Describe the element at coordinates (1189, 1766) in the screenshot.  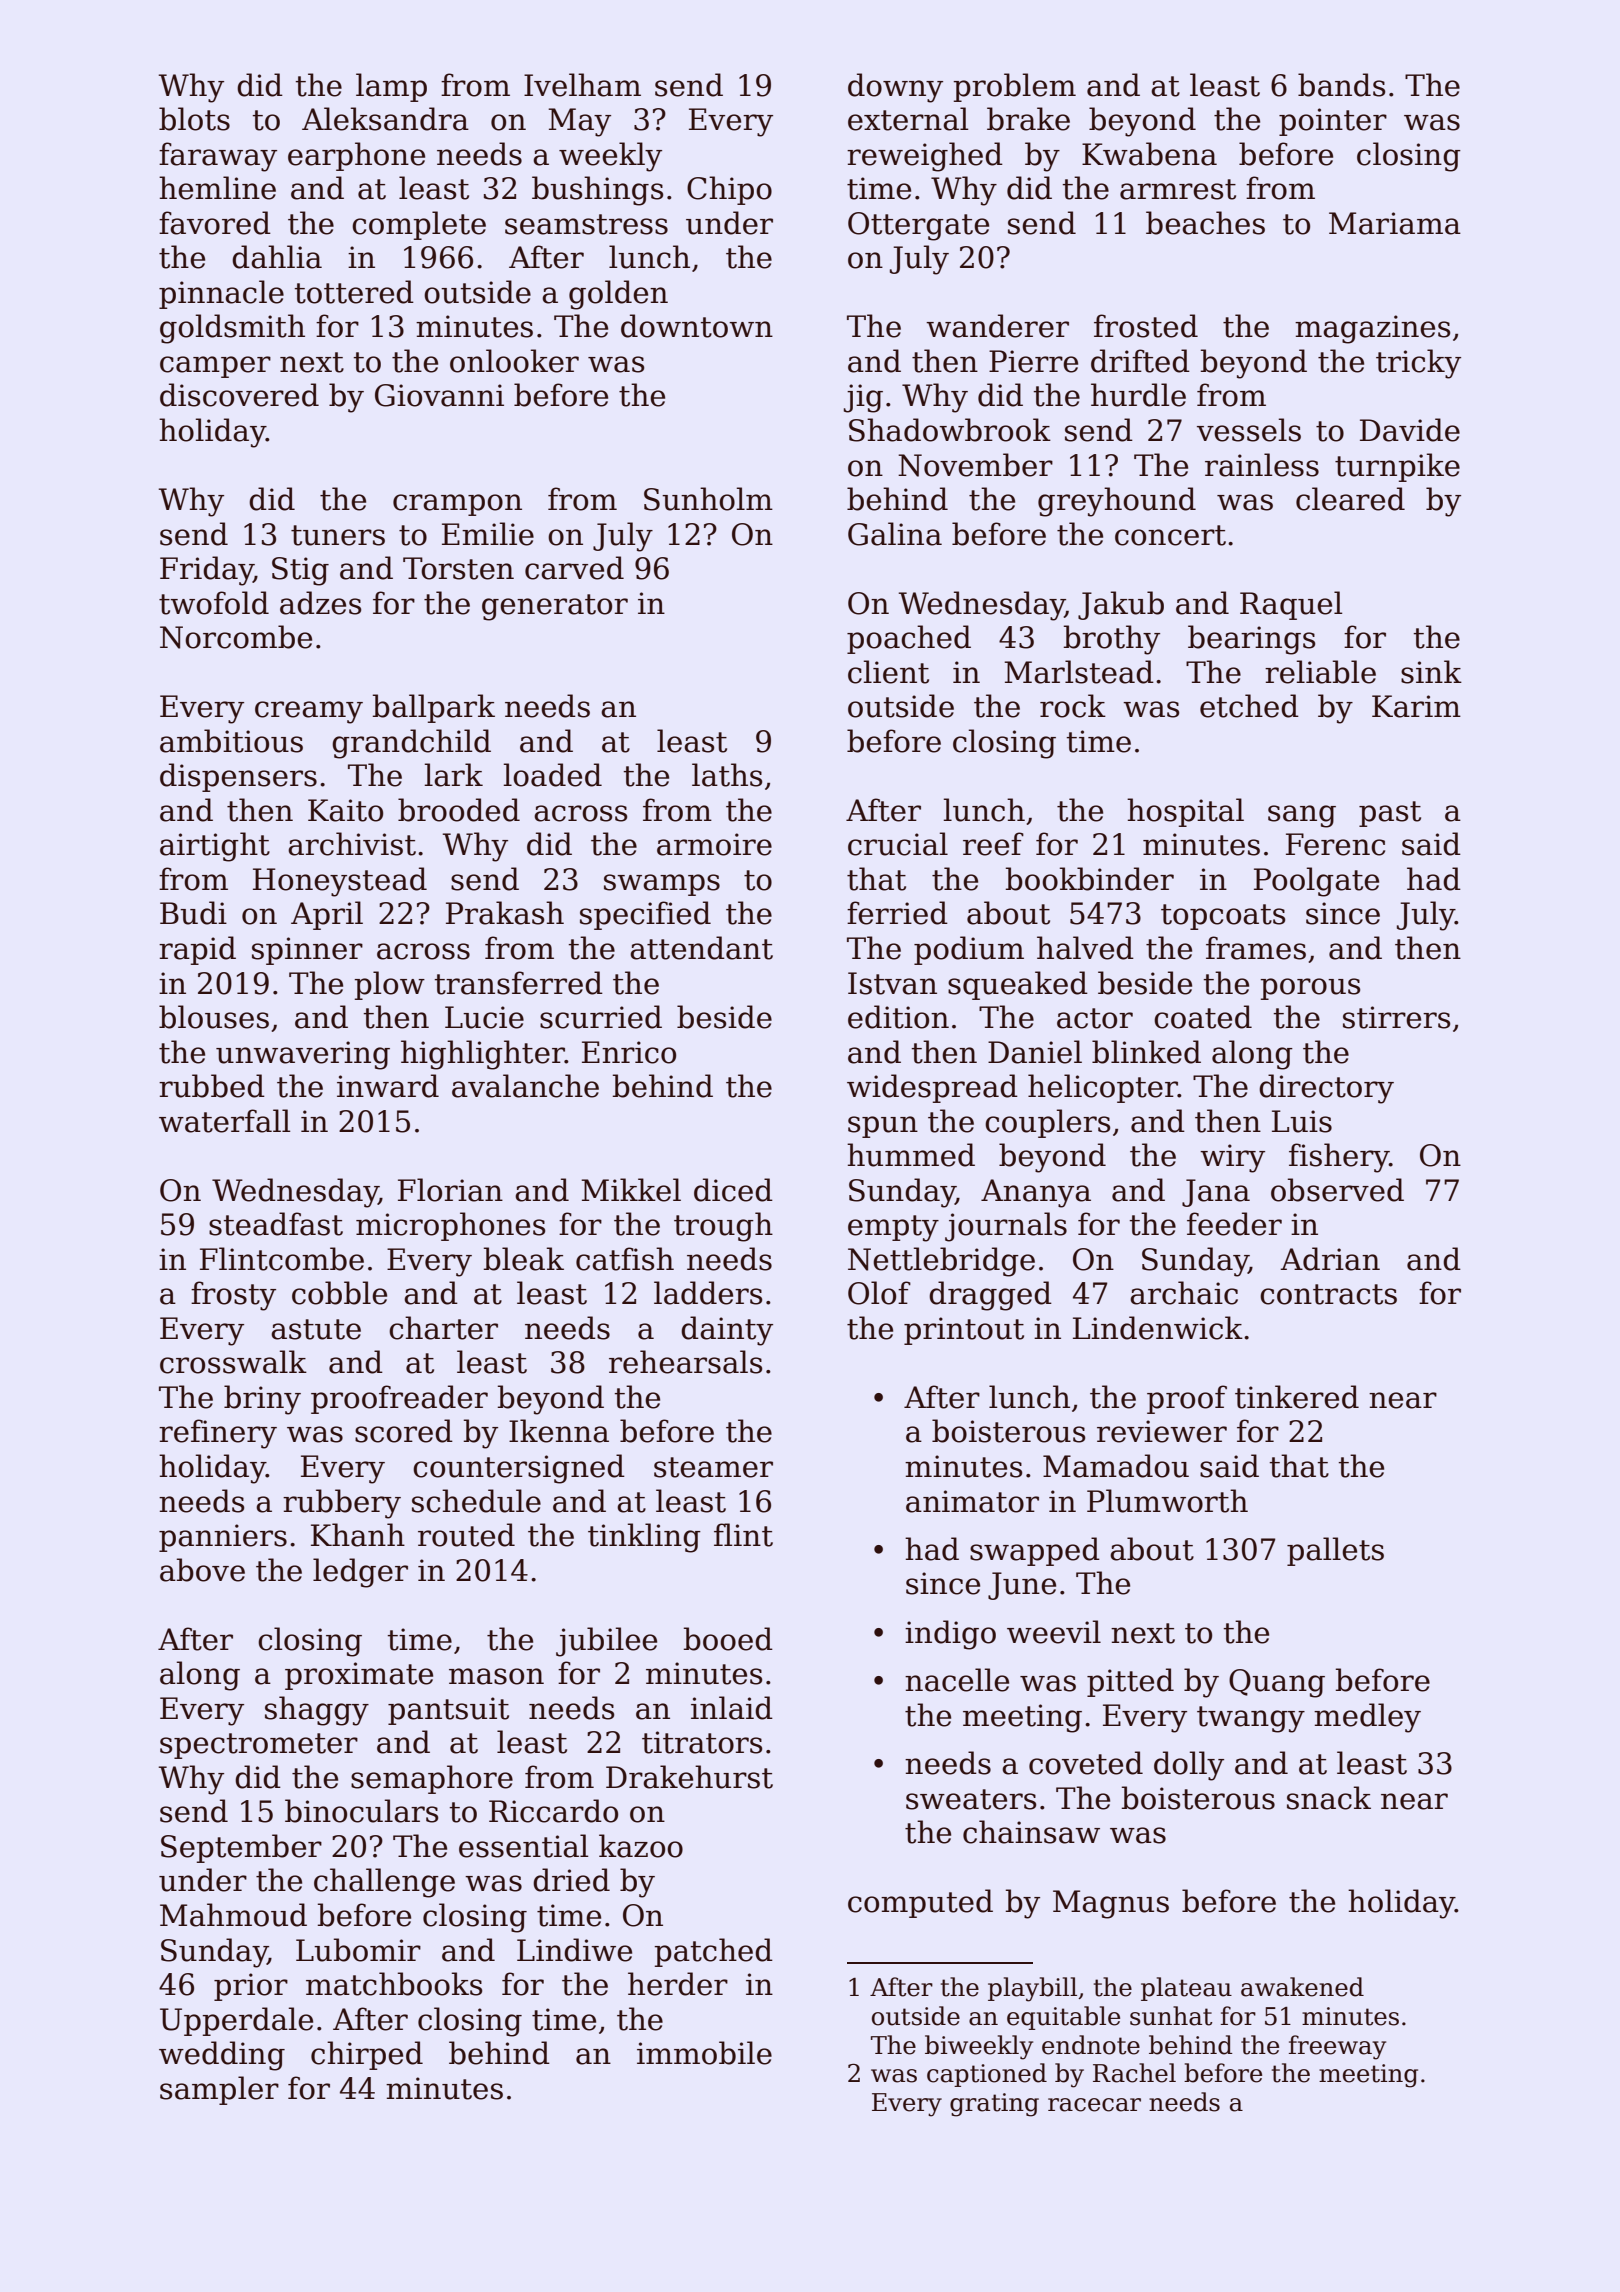
I see `dolly` at that location.
